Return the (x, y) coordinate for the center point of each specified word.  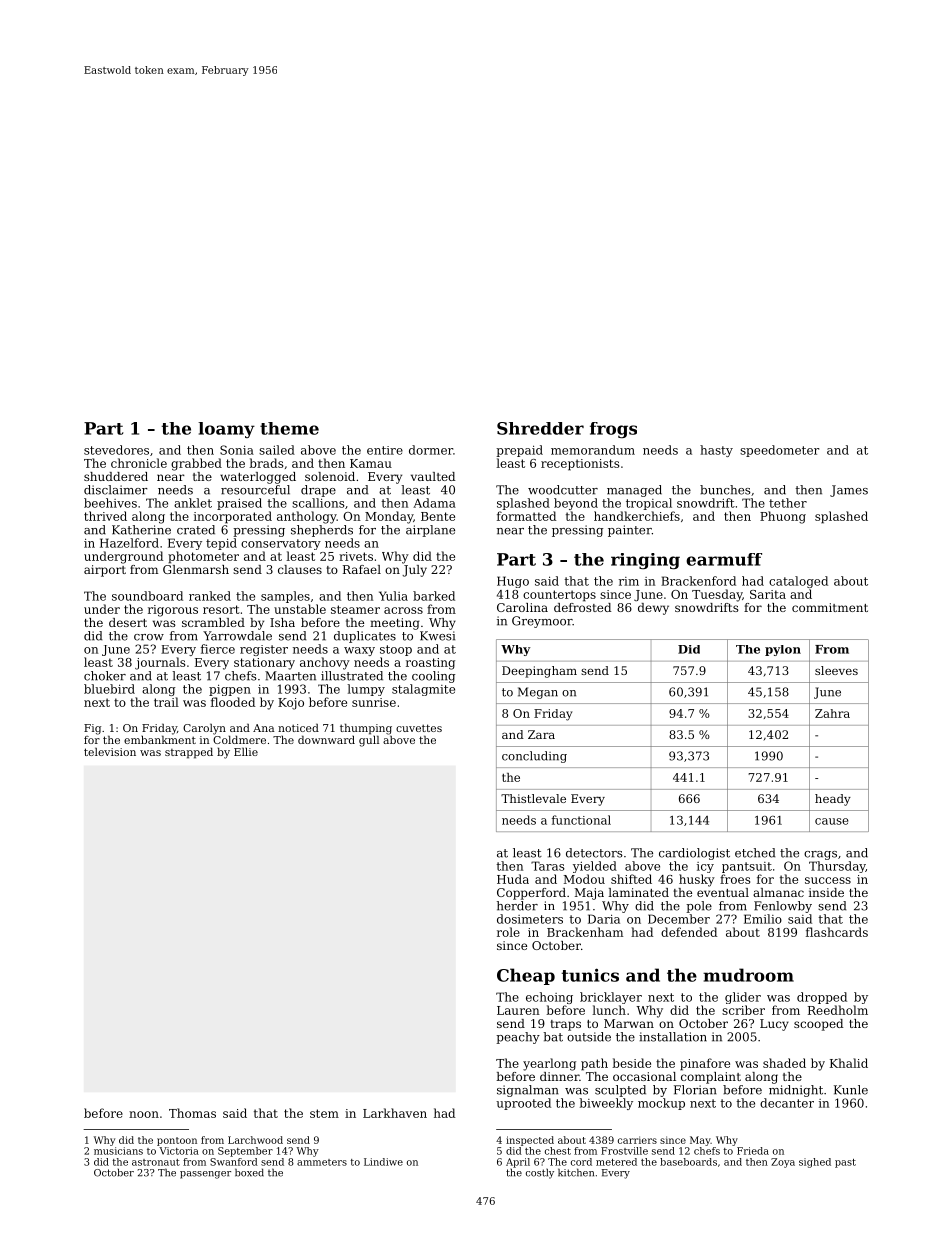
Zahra (832, 713)
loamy (226, 430)
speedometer (779, 451)
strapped (189, 753)
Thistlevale (533, 798)
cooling (433, 677)
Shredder (540, 428)
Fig (92, 729)
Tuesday (717, 595)
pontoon (177, 1141)
